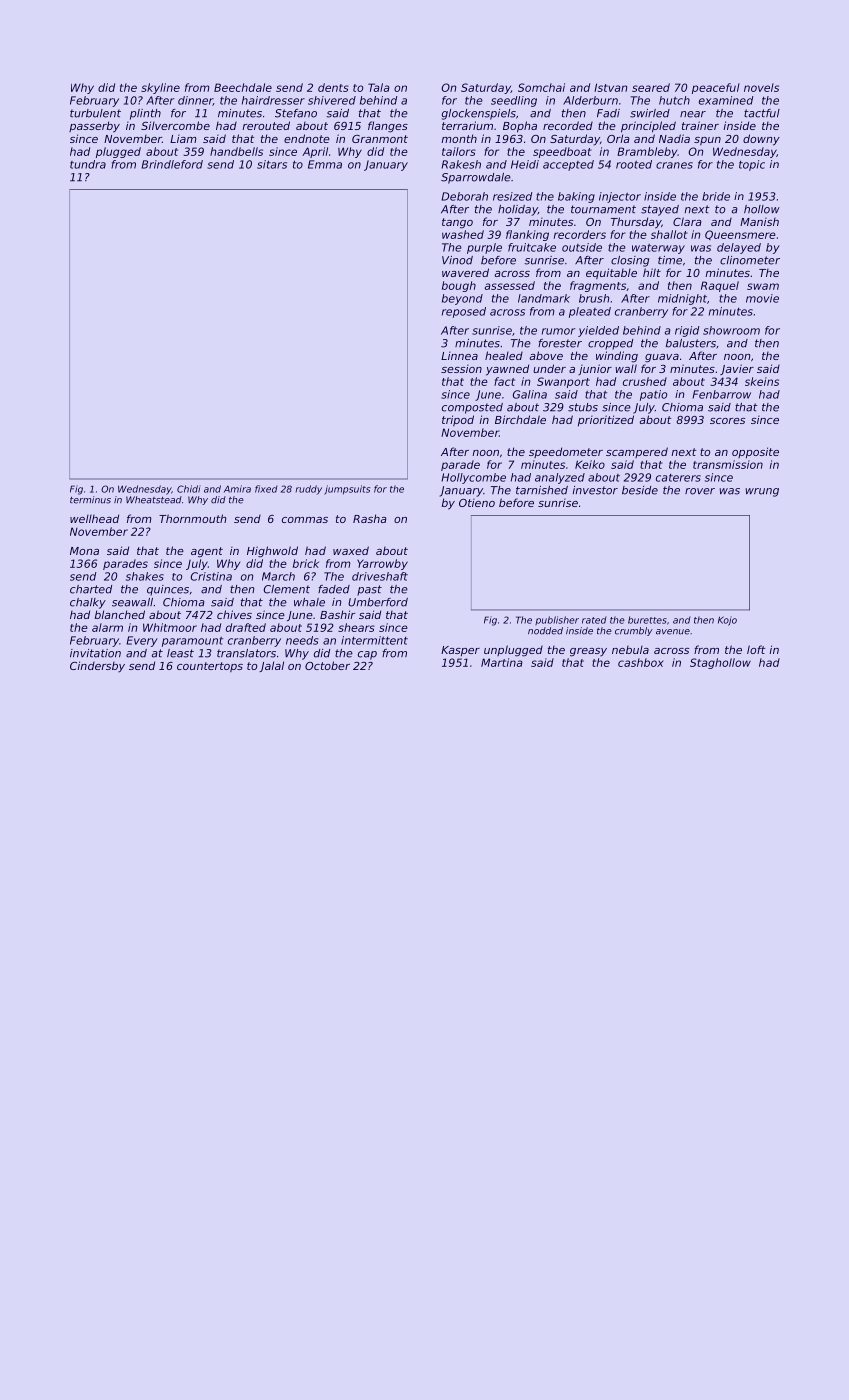 Image resolution: width=849 pixels, height=1400 pixels. I want to click on Otieno, so click(477, 503).
